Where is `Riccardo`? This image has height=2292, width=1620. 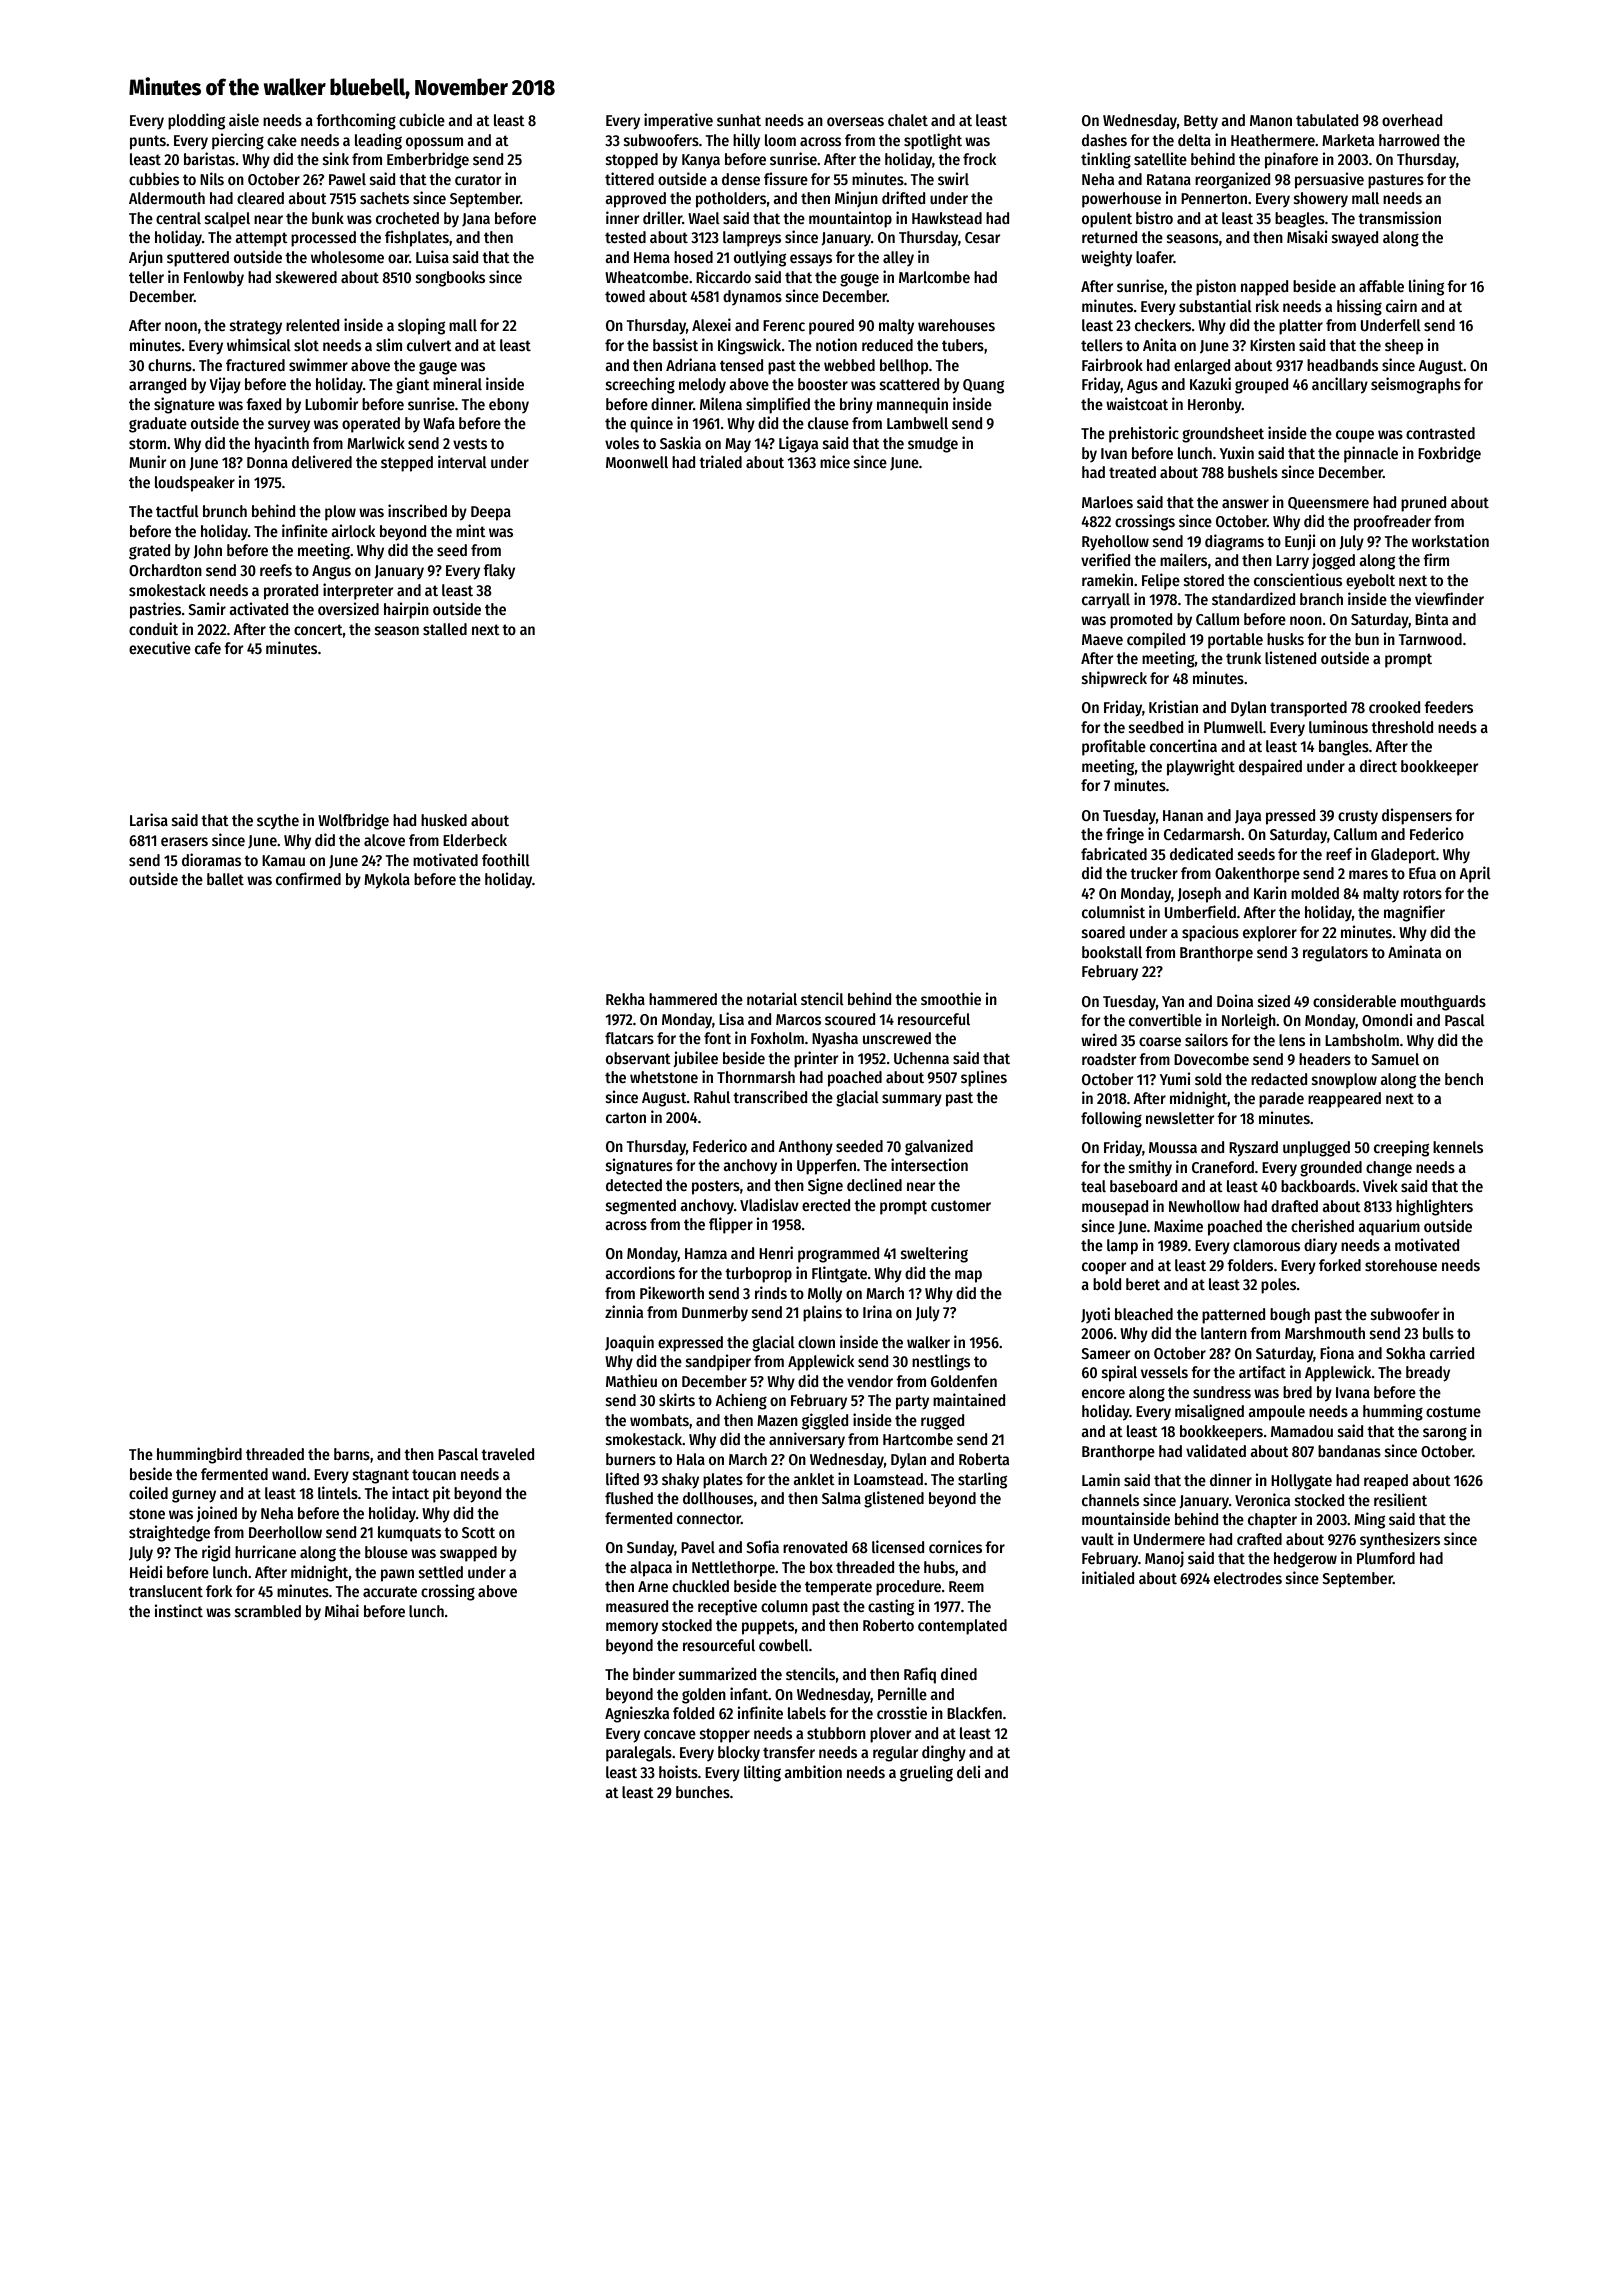
Riccardo is located at coordinates (723, 276).
